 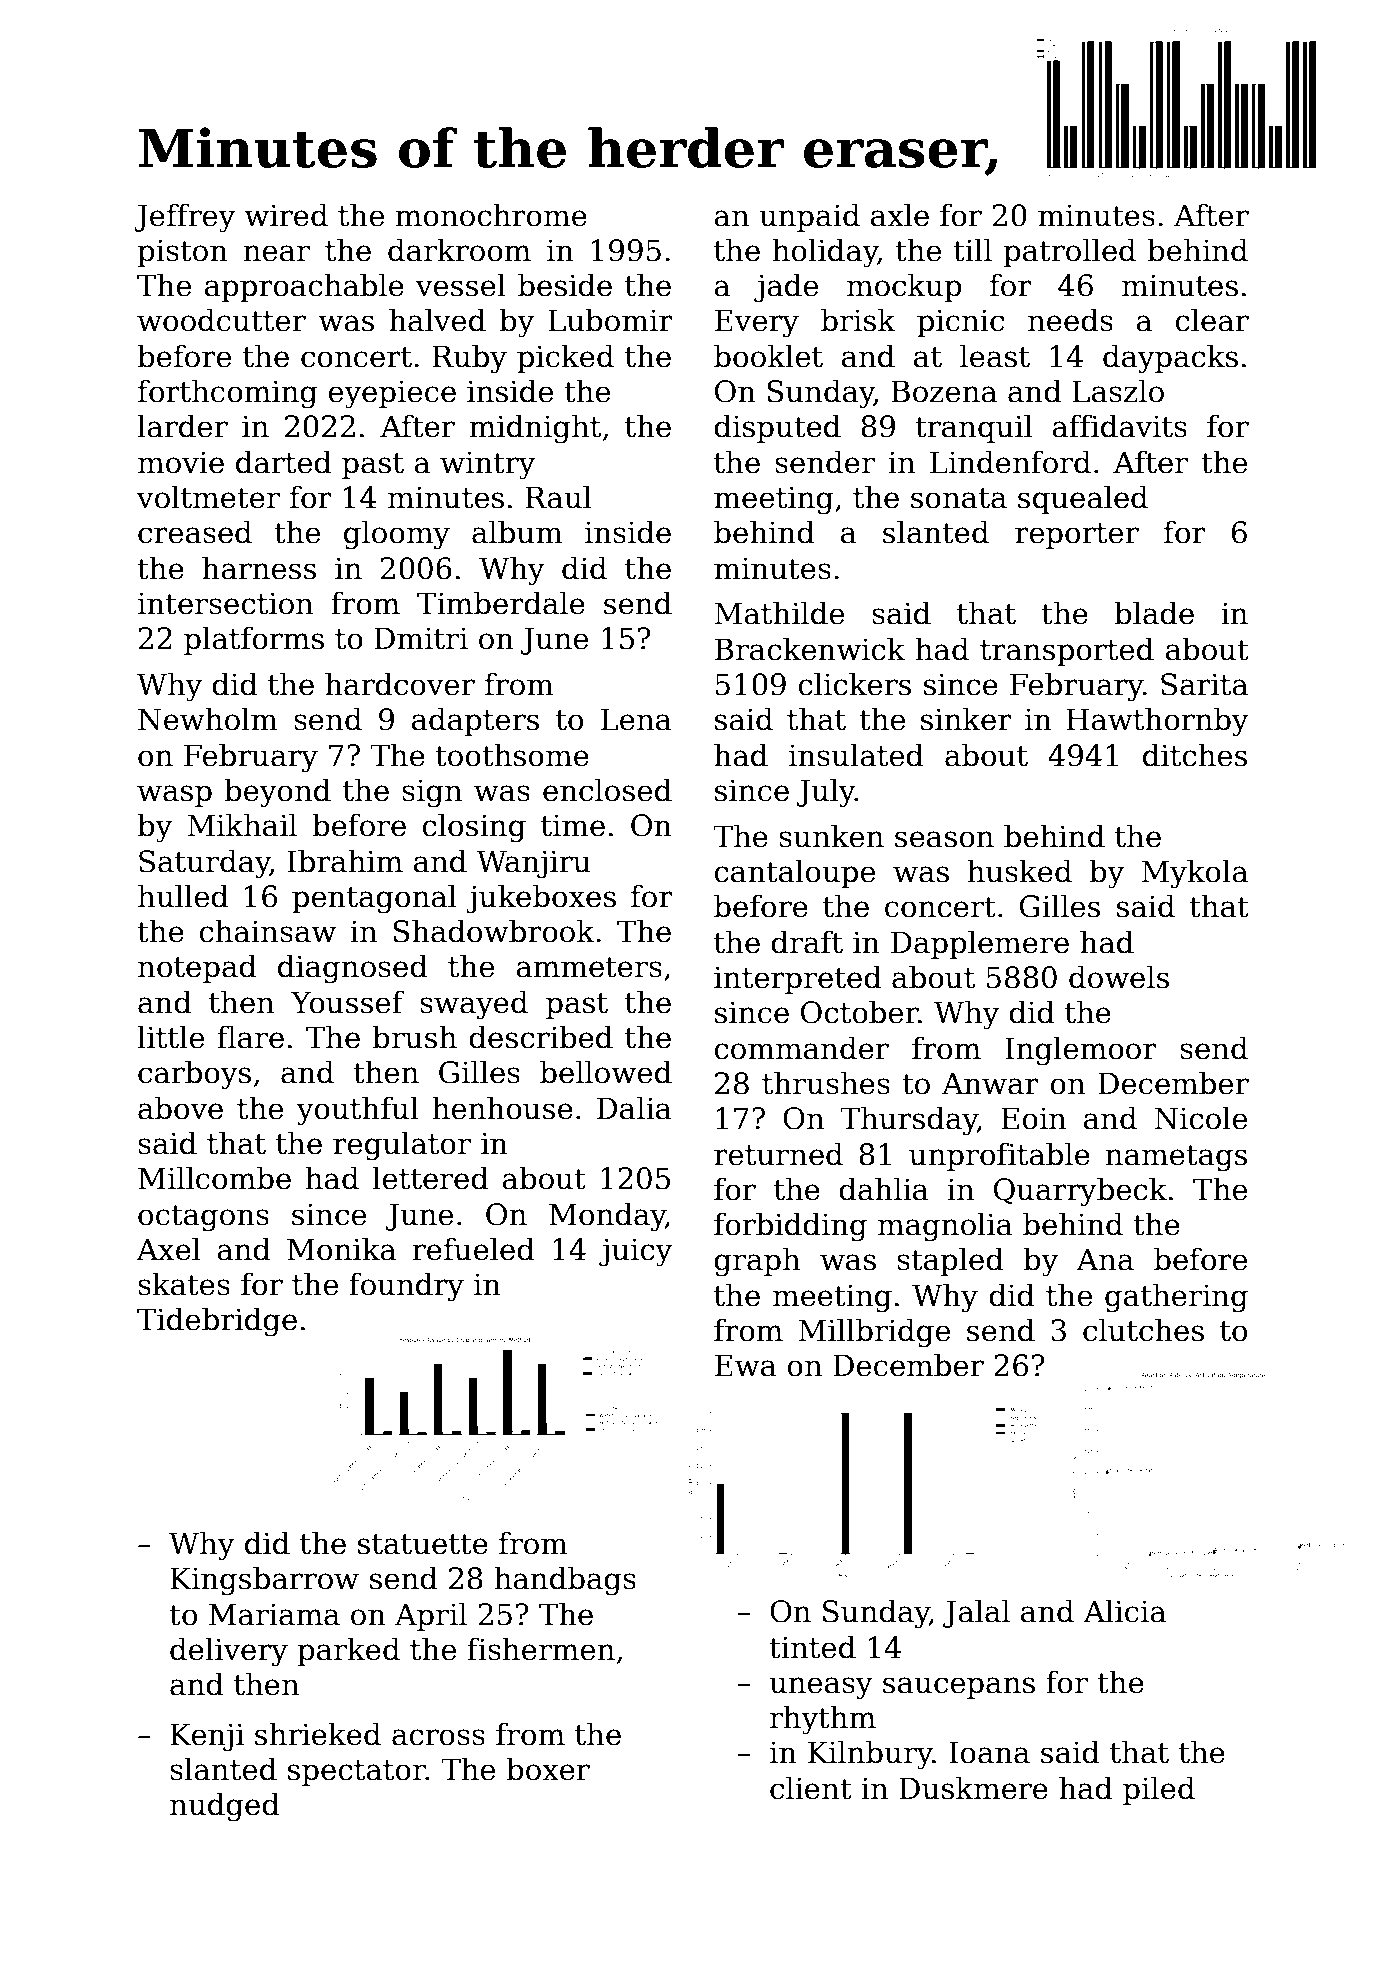 What do you see at coordinates (304, 287) in the image?
I see `approachable` at bounding box center [304, 287].
